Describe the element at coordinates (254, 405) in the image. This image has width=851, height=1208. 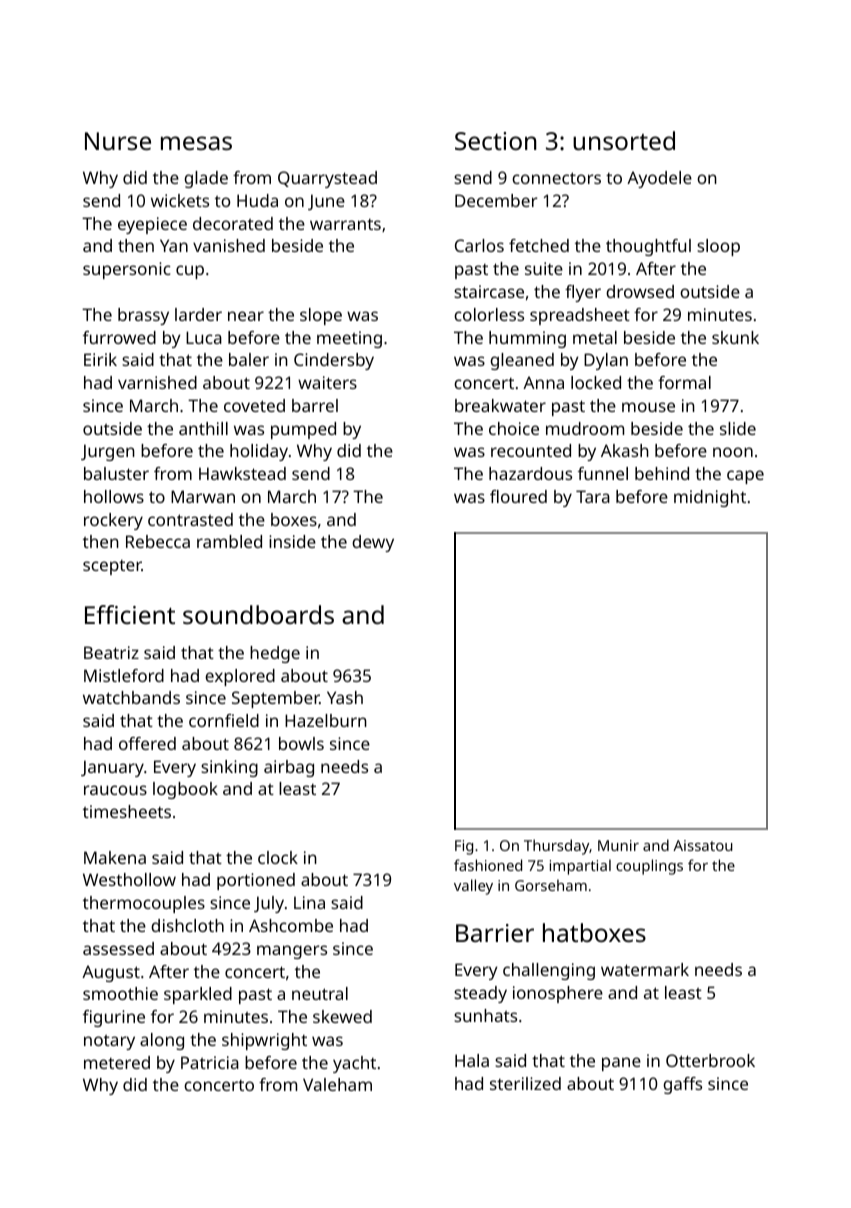
I see `coveted` at that location.
